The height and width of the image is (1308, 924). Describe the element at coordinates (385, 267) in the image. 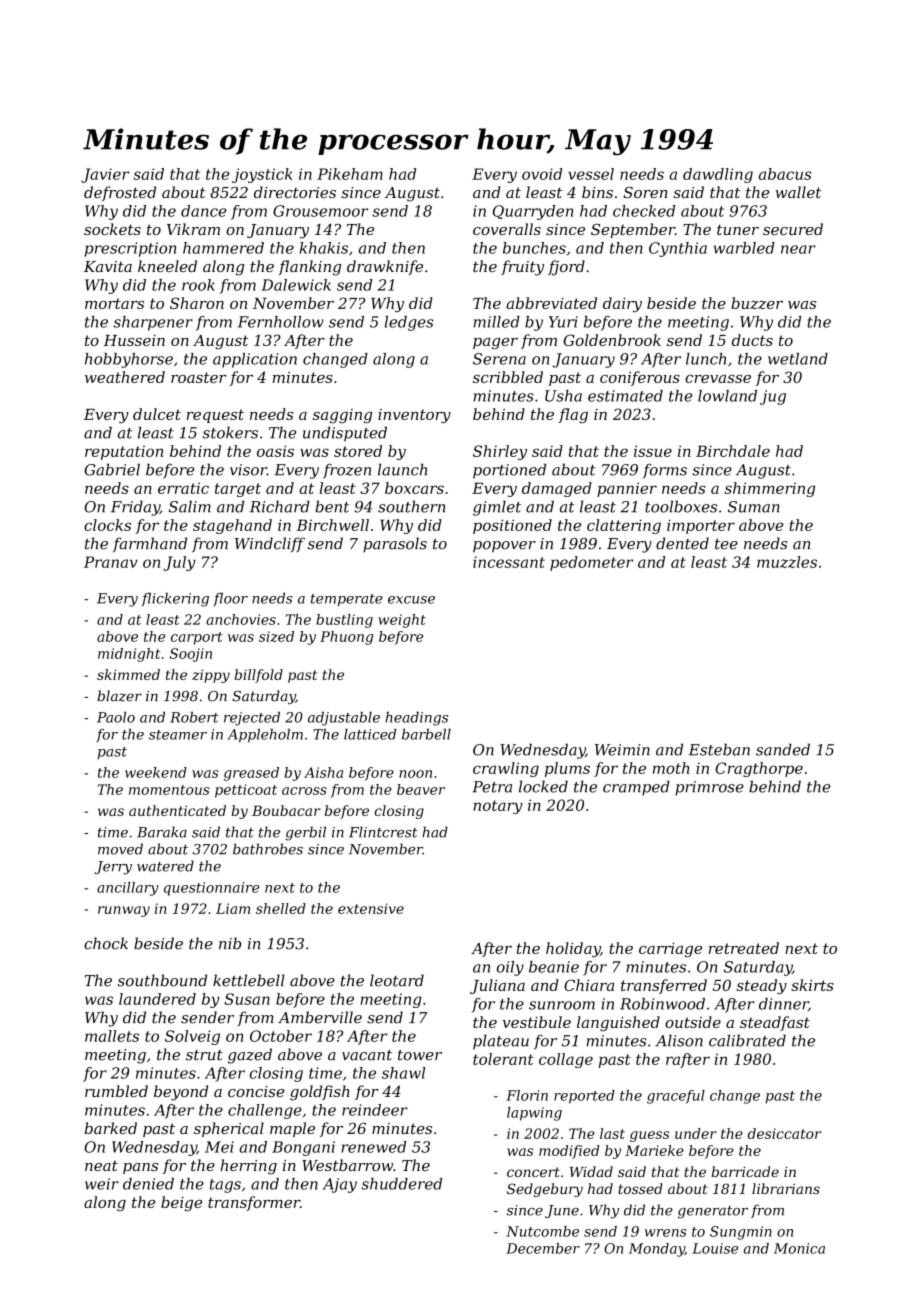

I see `drawknife` at that location.
